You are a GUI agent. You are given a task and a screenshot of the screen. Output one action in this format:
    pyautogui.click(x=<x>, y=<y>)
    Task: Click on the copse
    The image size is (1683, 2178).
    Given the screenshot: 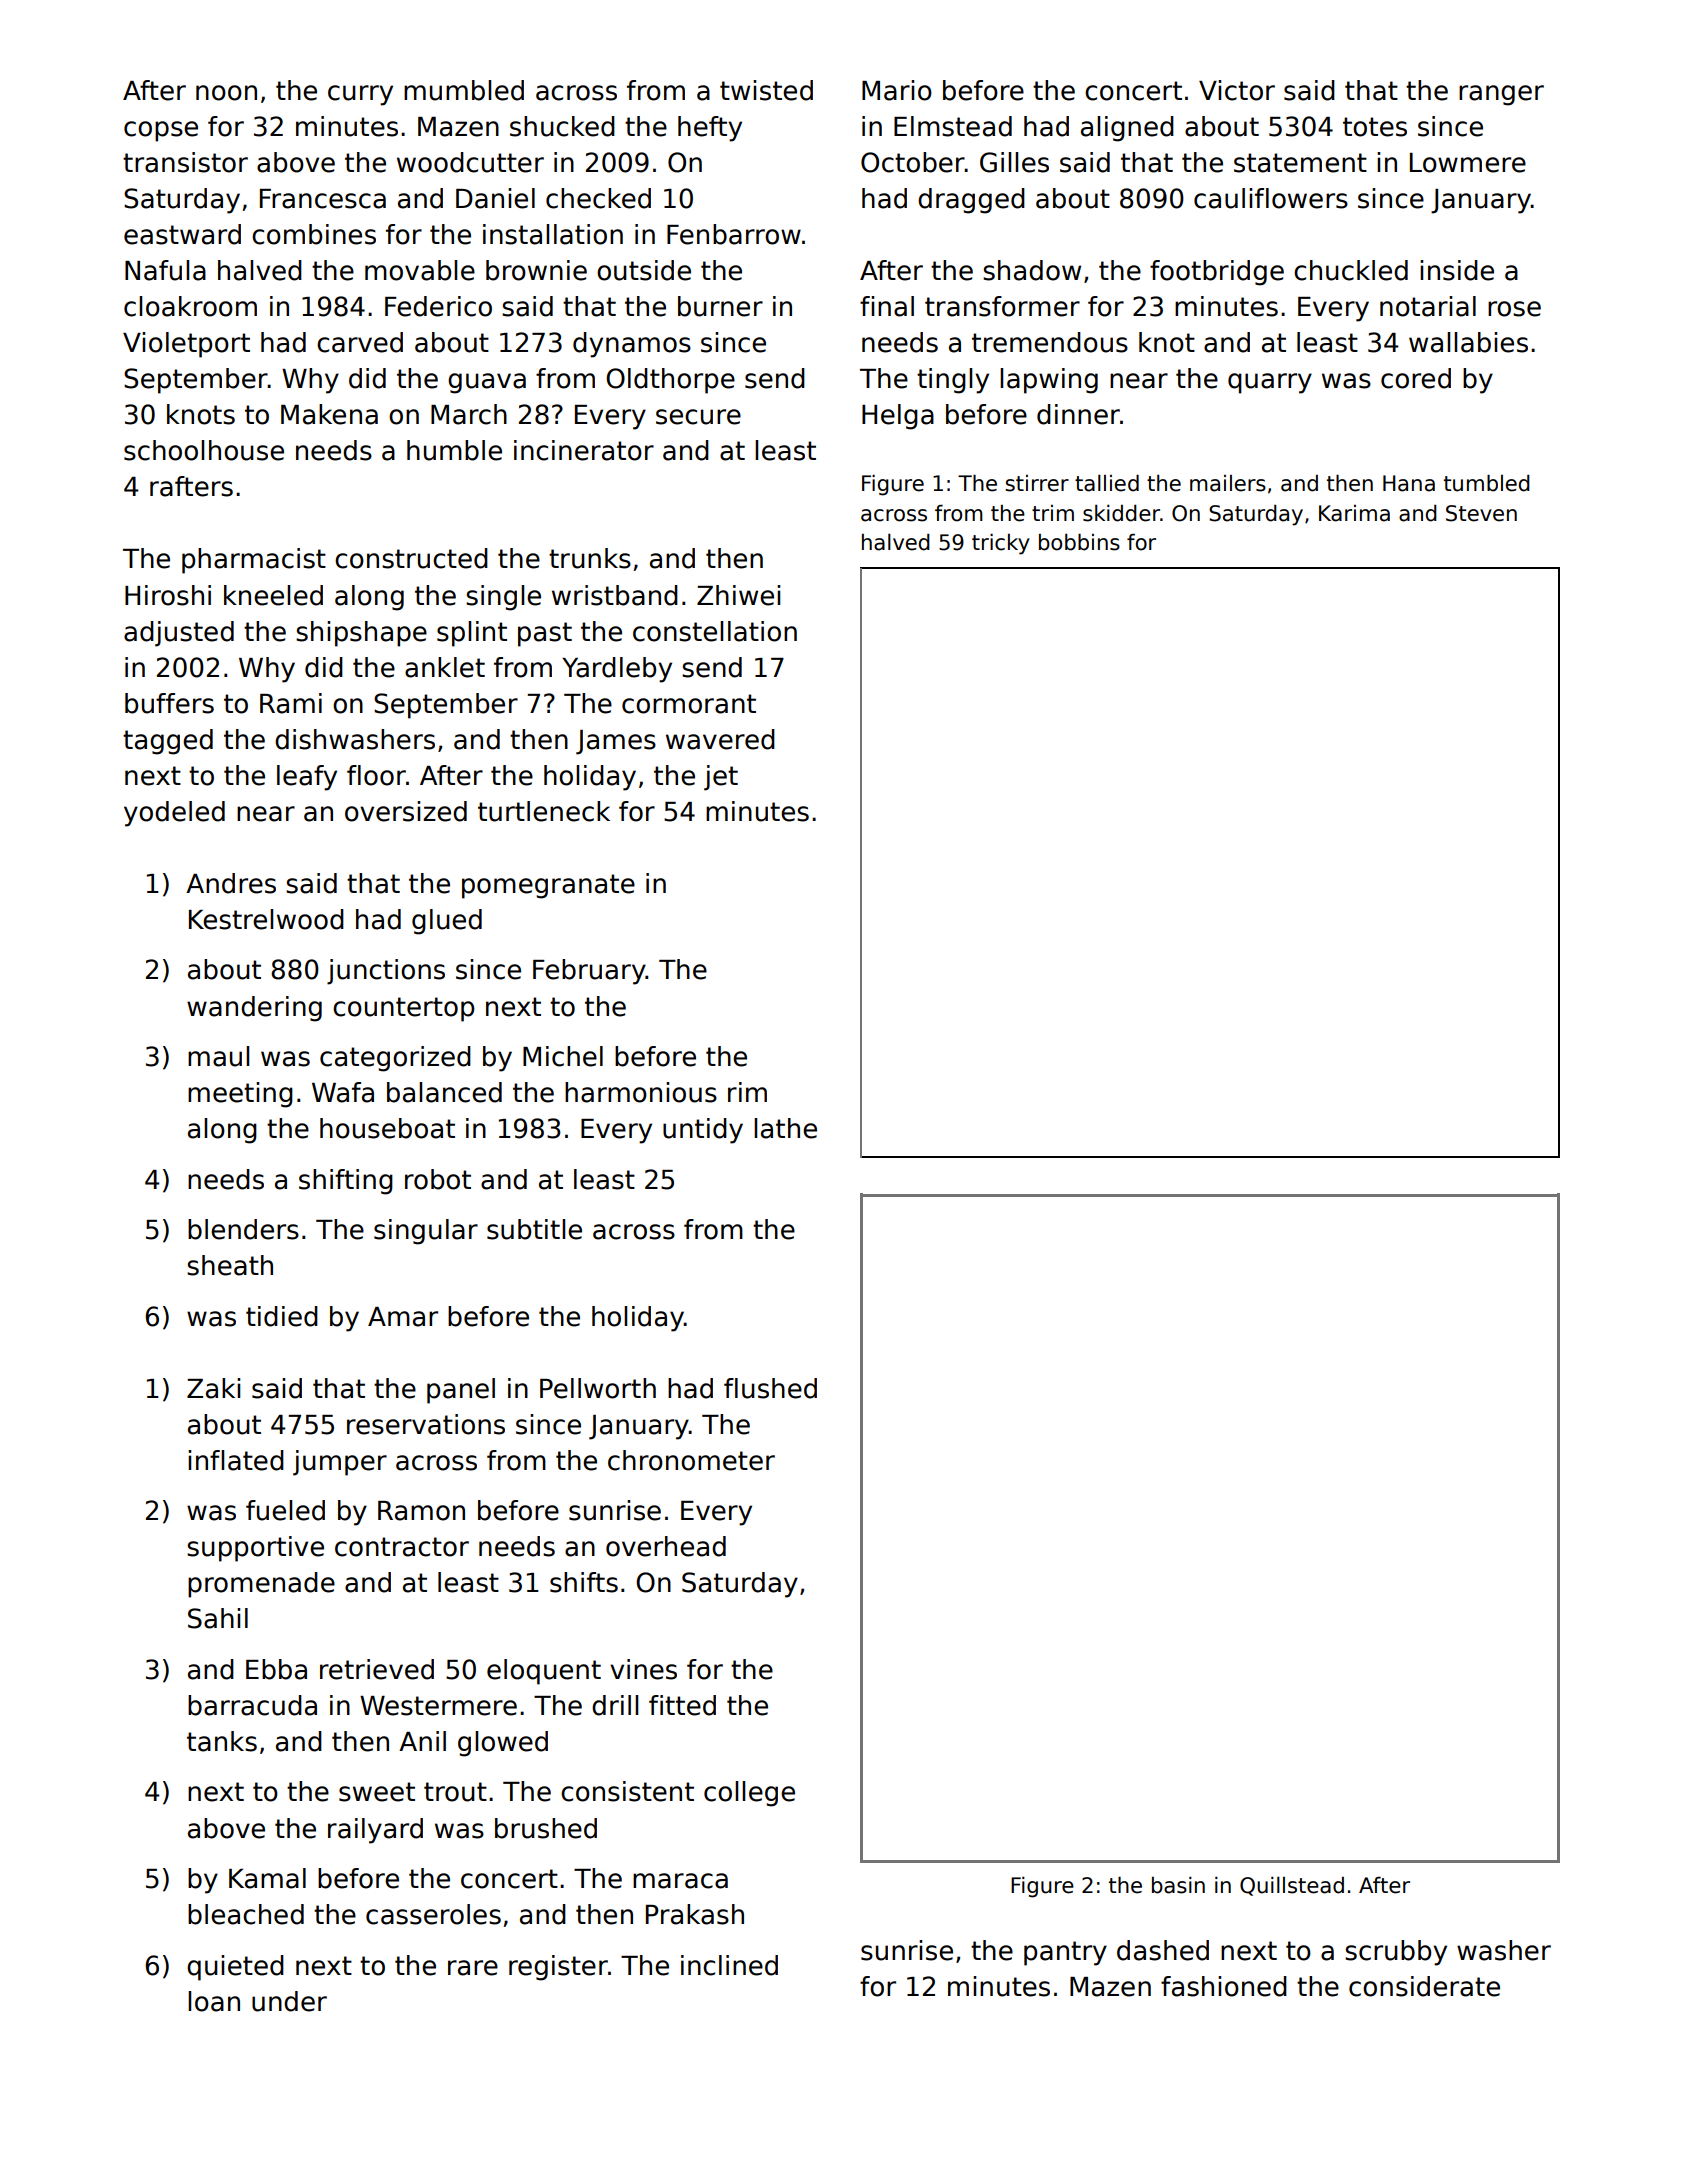 What is the action you would take?
    pyautogui.click(x=161, y=131)
